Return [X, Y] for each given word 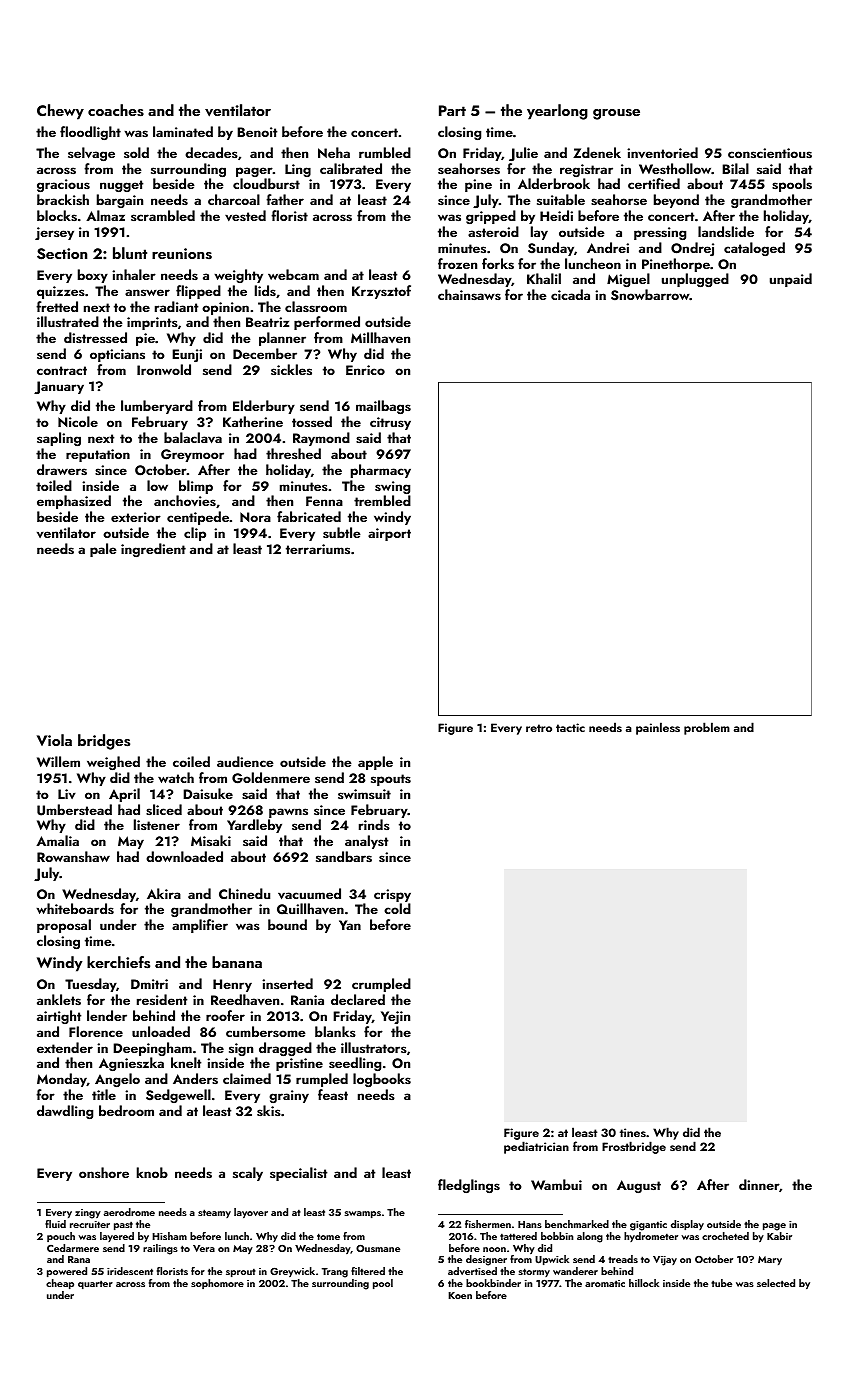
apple [375, 763]
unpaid [791, 280]
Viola [54, 740]
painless [658, 728]
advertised [472, 1271]
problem [707, 728]
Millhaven [380, 337]
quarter [95, 1284]
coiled [191, 761]
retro [539, 728]
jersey [54, 233]
